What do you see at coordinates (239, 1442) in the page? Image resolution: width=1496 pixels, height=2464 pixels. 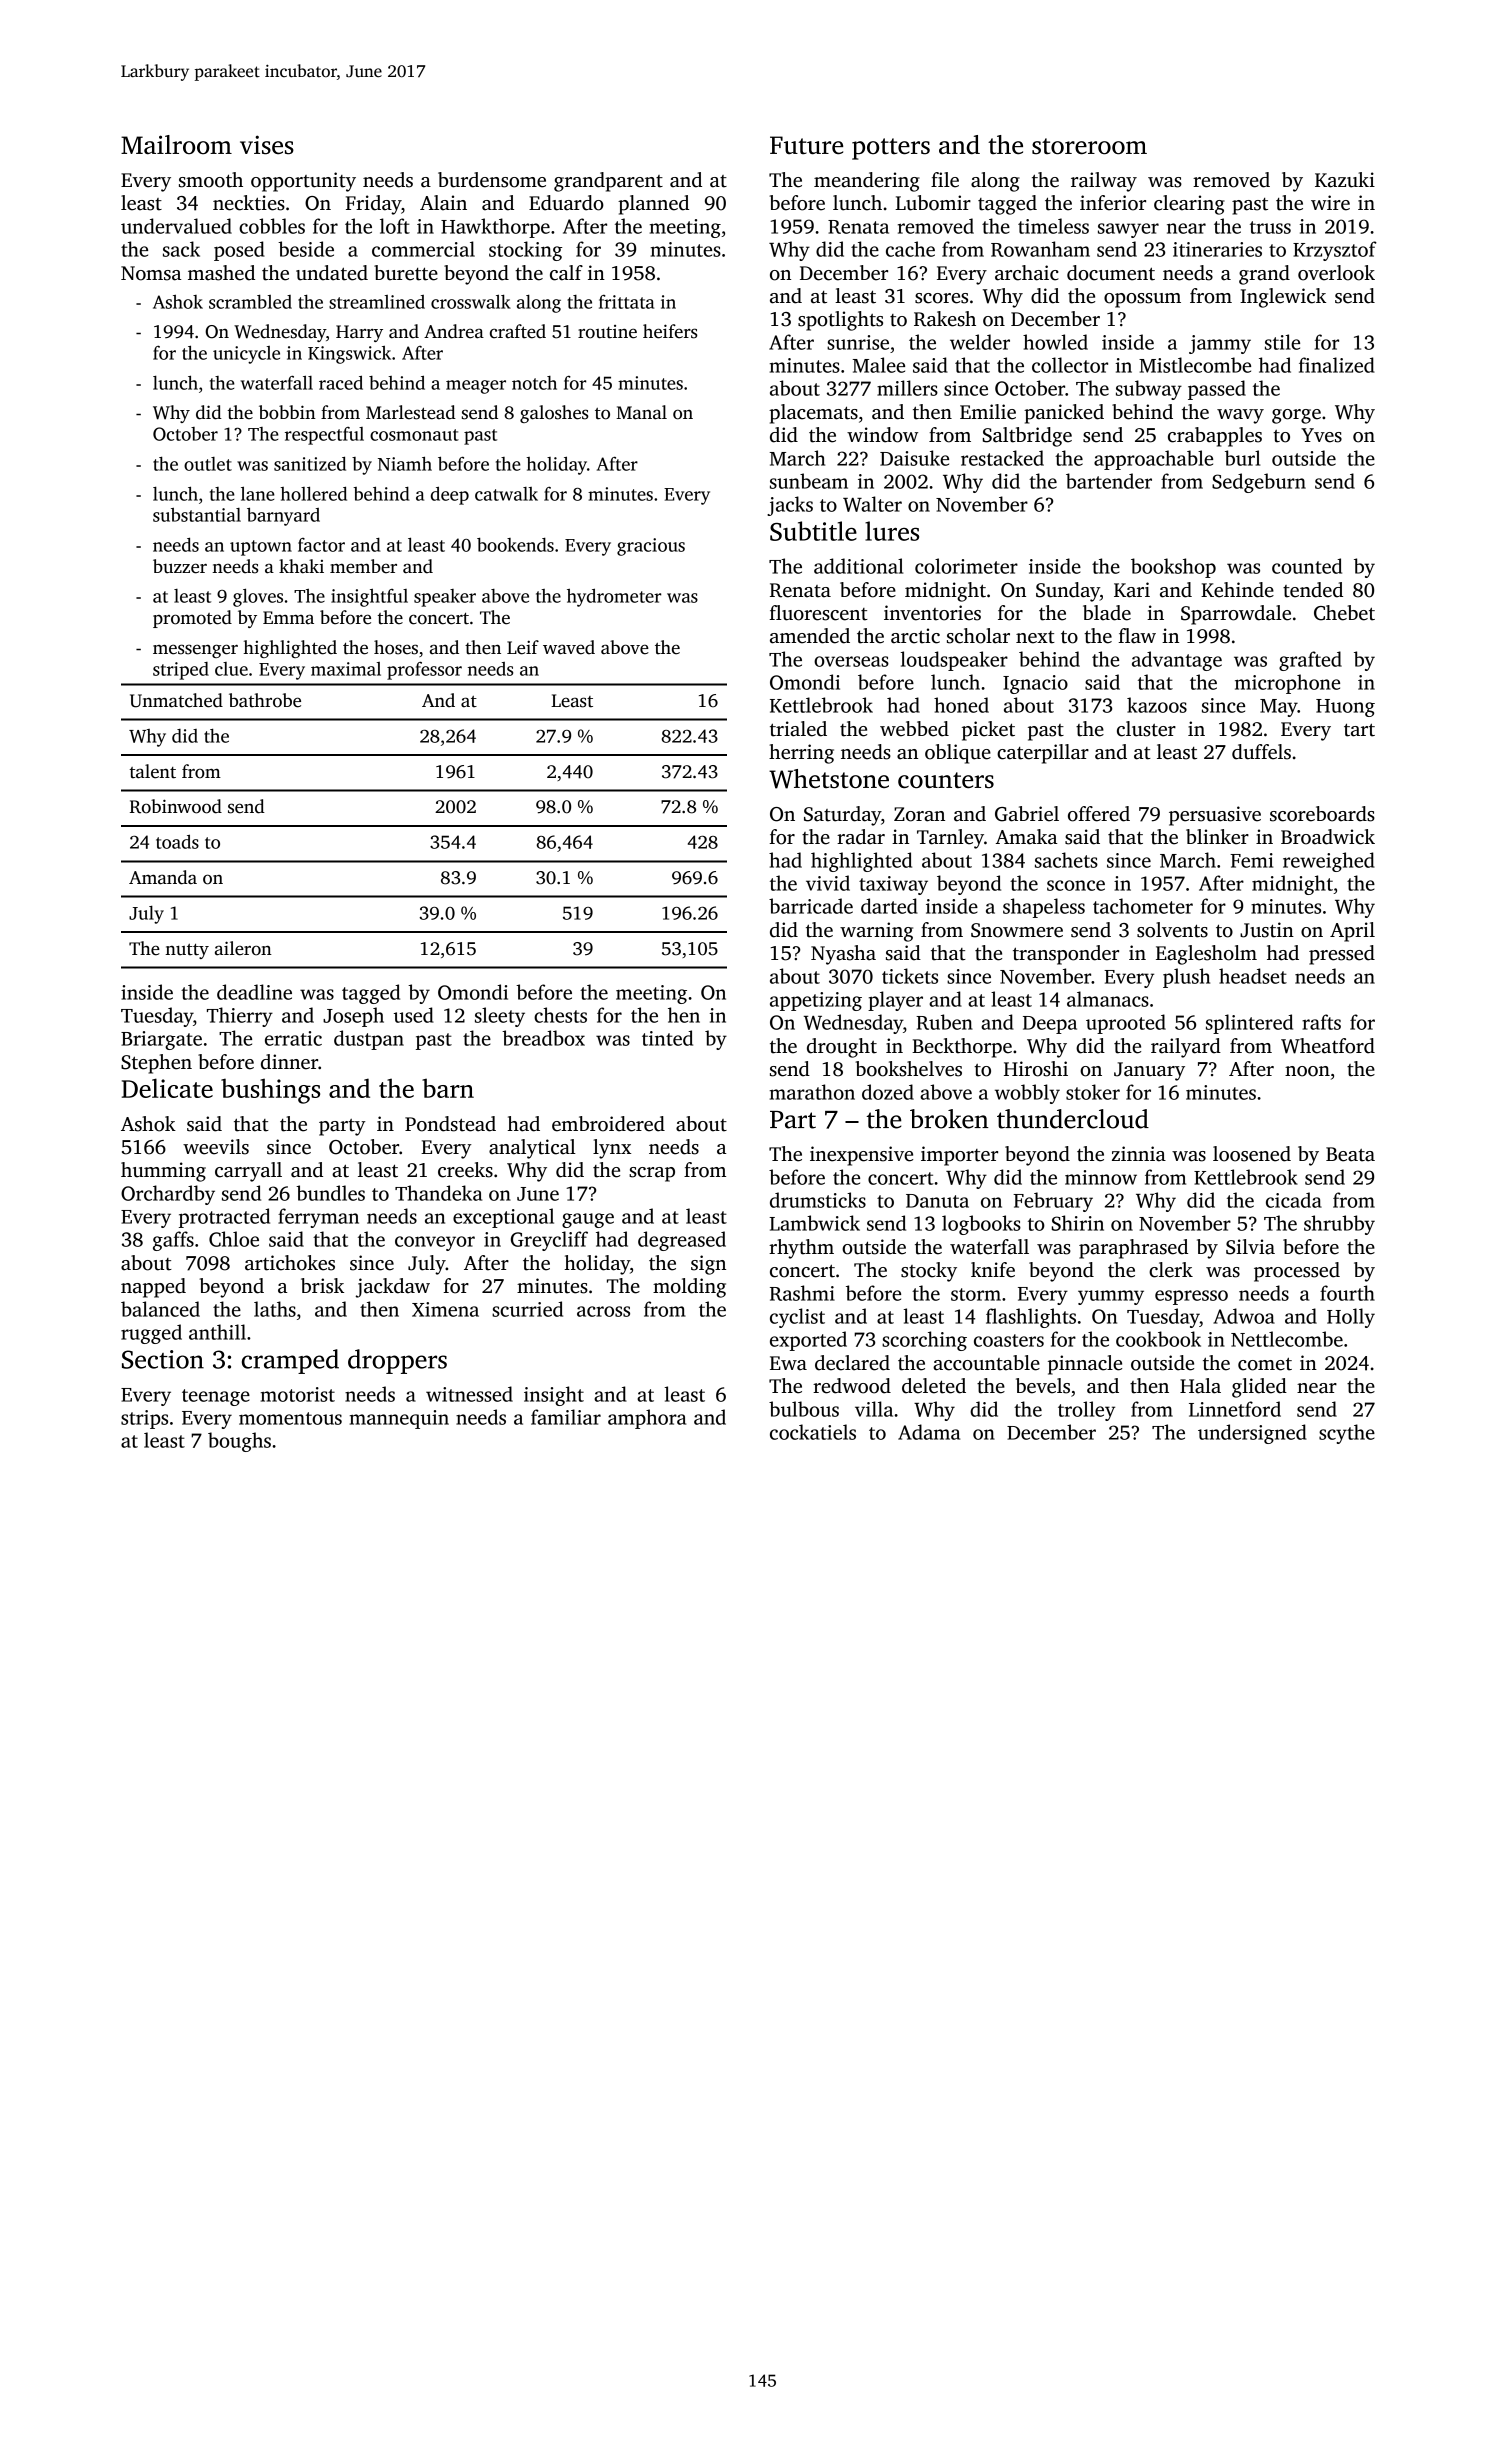 I see `boughs` at bounding box center [239, 1442].
